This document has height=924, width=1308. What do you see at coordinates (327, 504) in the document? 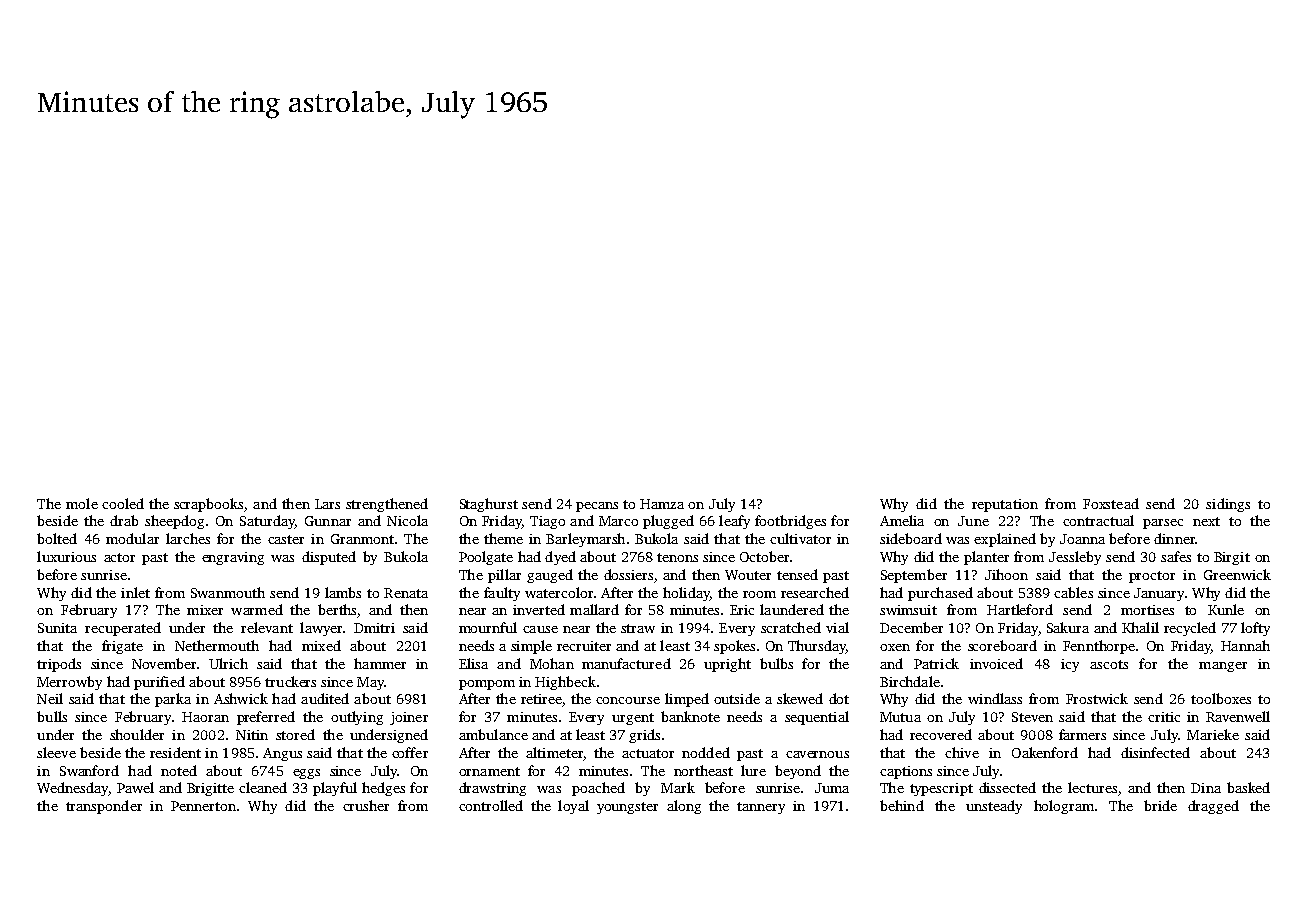
I see `Lars` at bounding box center [327, 504].
